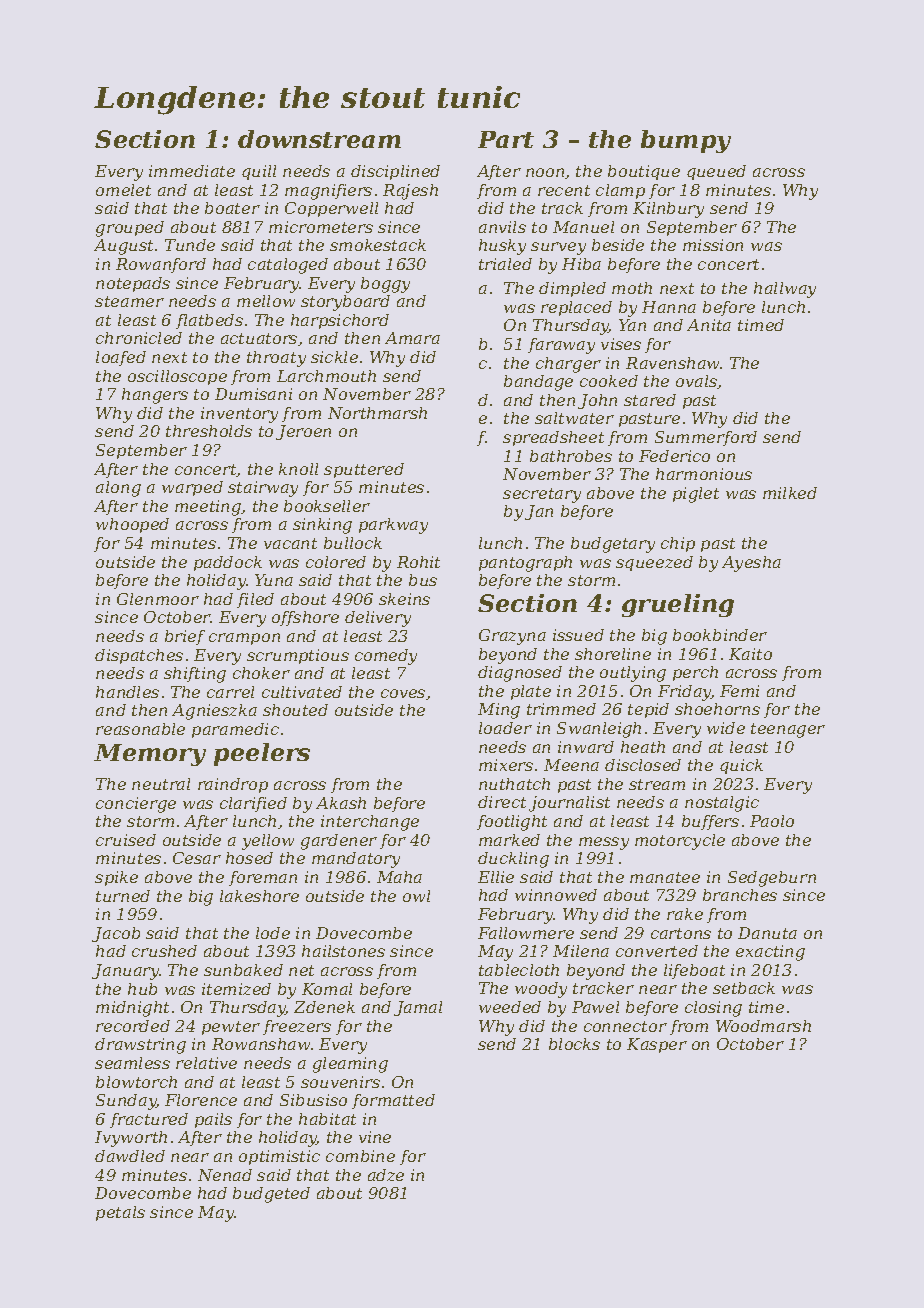  Describe the element at coordinates (118, 489) in the screenshot. I see `along` at that location.
